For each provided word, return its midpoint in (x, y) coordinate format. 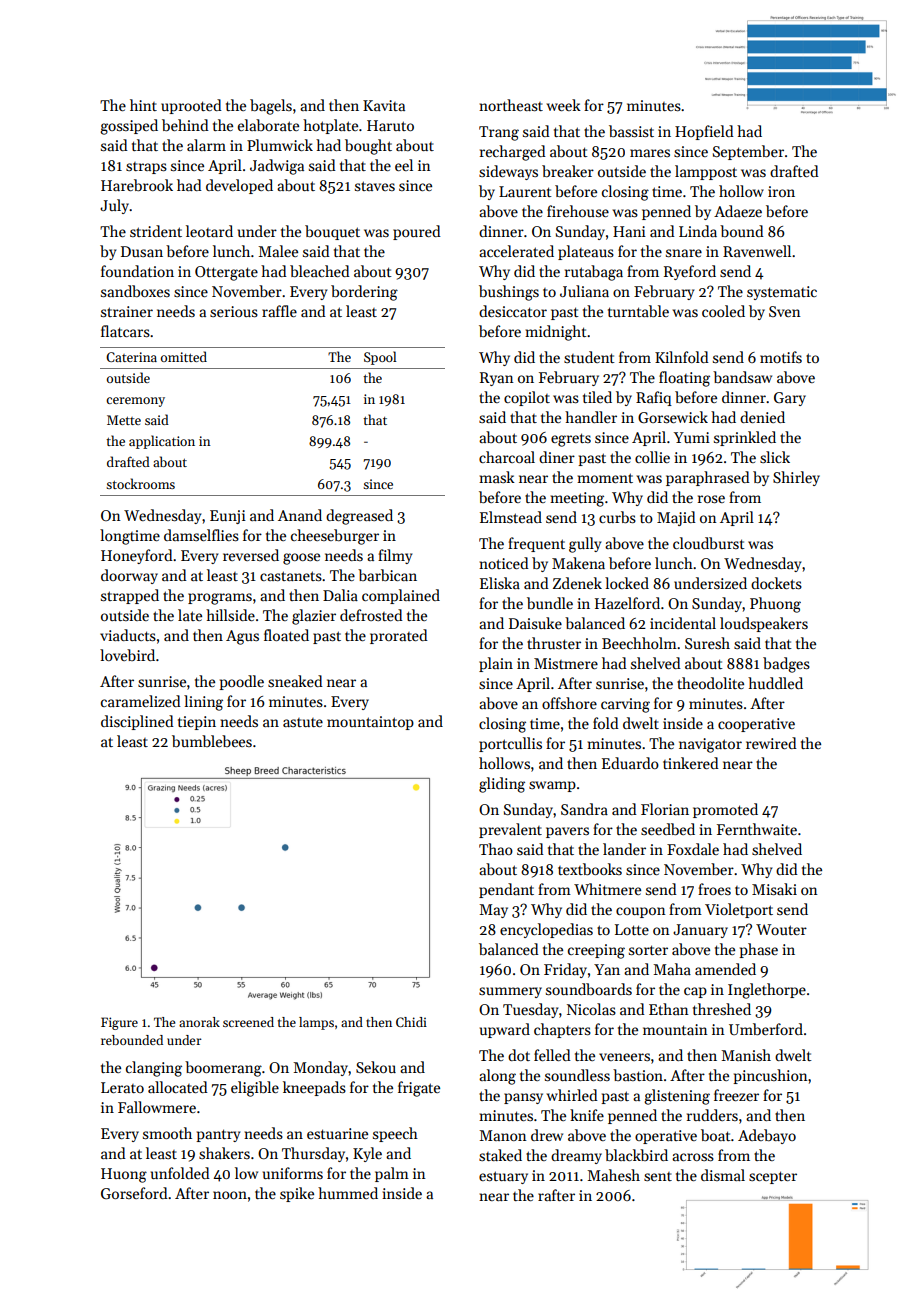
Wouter (781, 929)
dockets (776, 583)
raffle (279, 311)
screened (248, 1022)
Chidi (411, 1022)
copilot (527, 398)
